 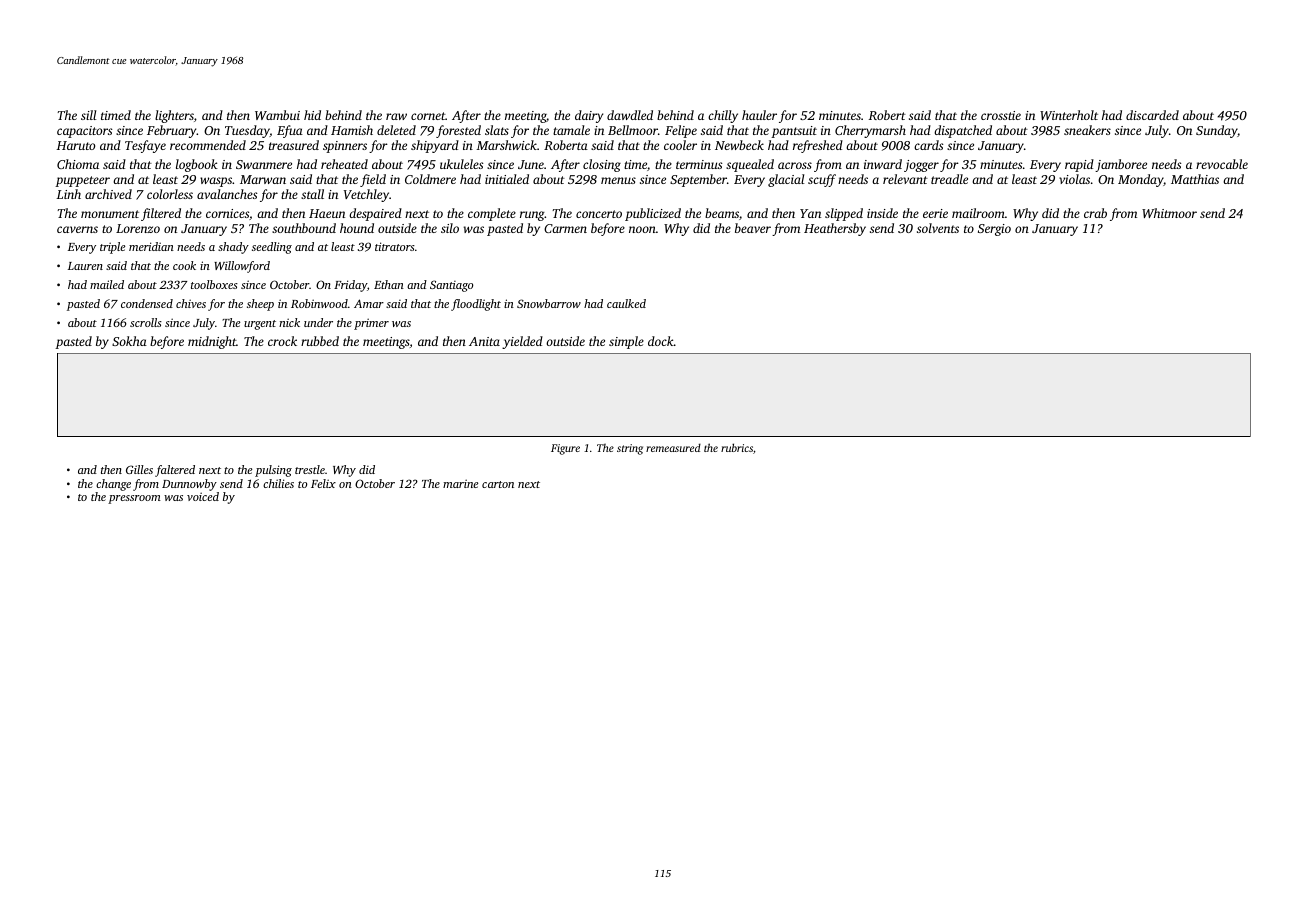 I want to click on floodlight, so click(x=476, y=305).
